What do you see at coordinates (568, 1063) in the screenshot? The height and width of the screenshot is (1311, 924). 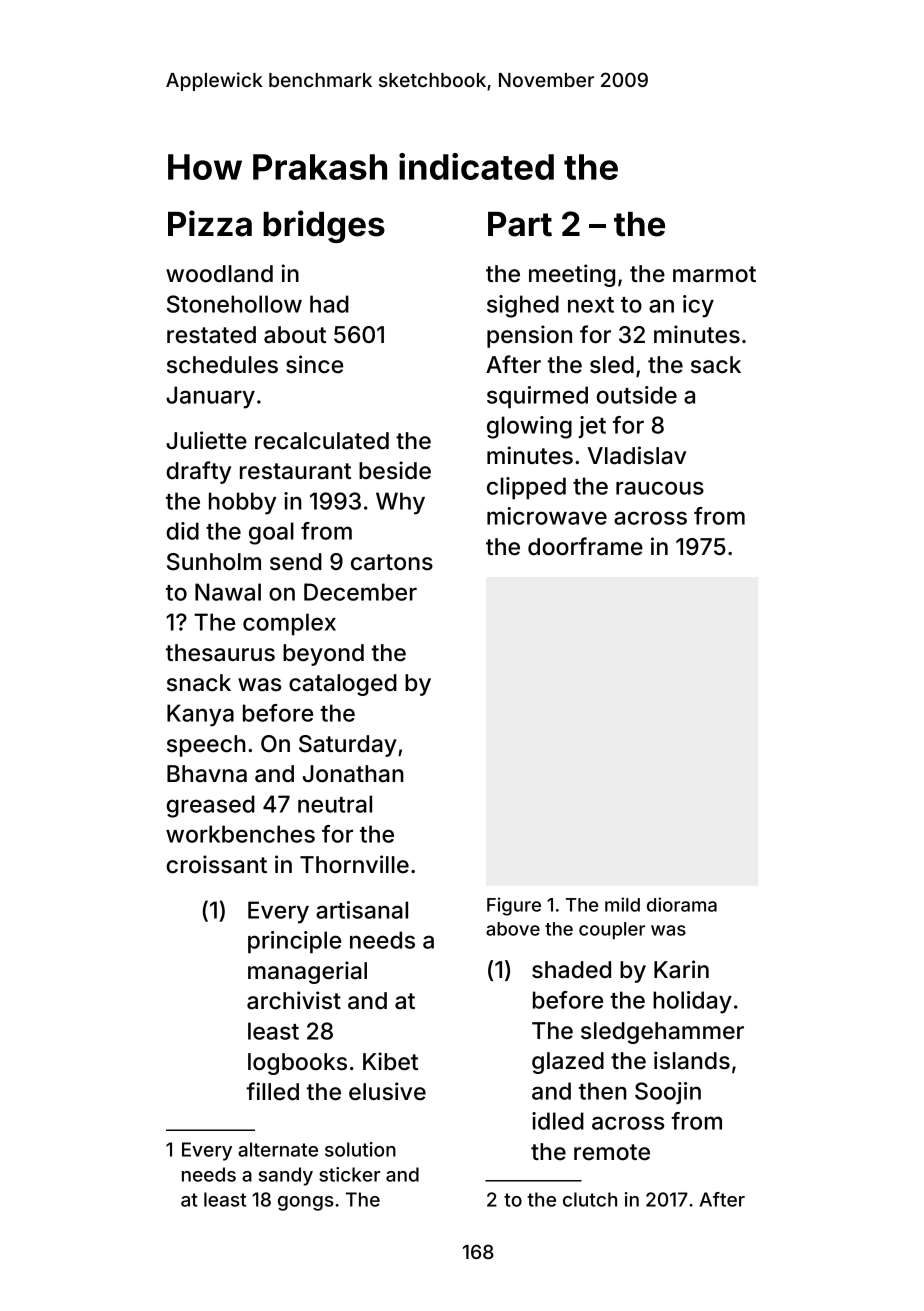 I see `glazed` at bounding box center [568, 1063].
